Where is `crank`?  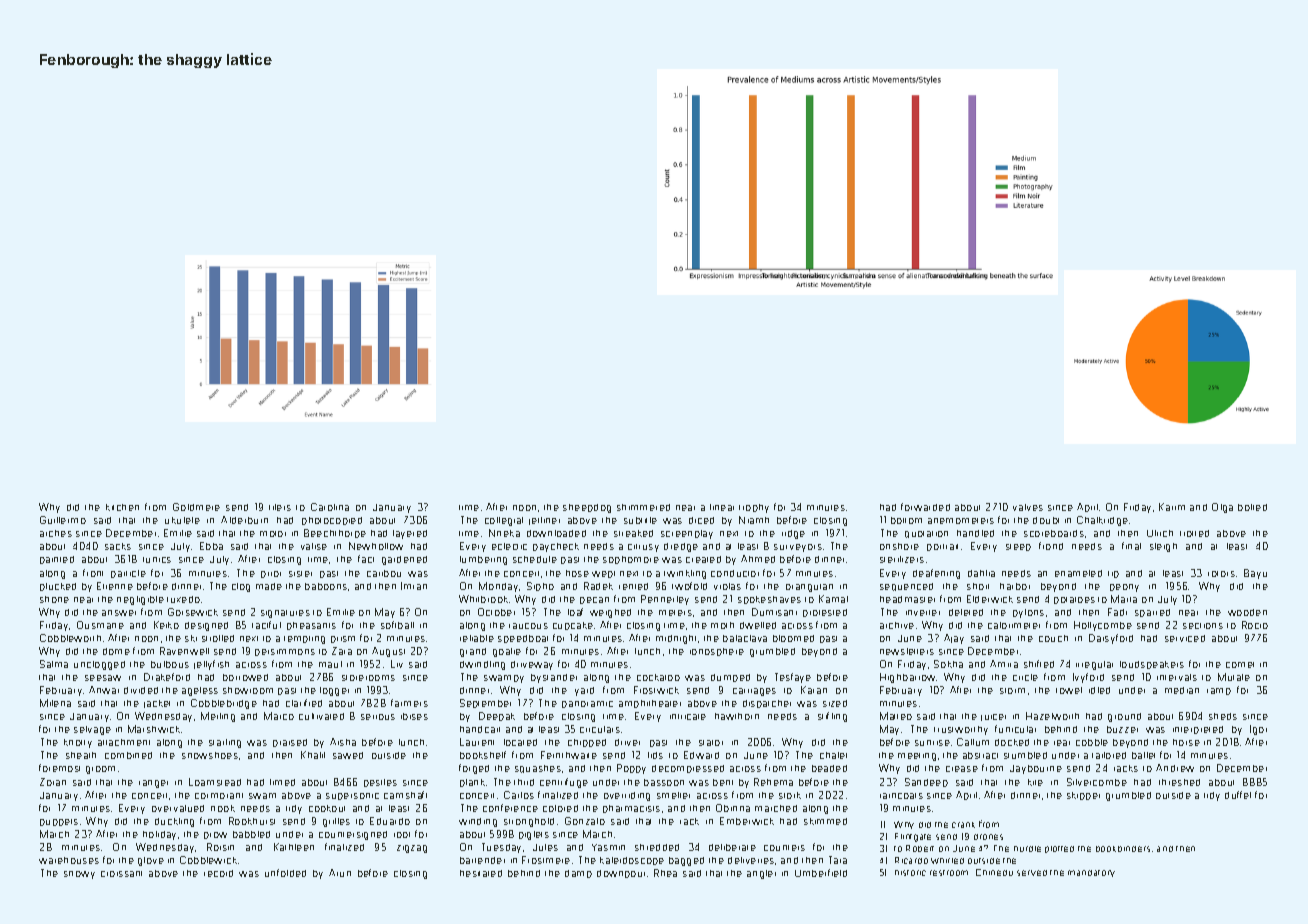 crank is located at coordinates (963, 825).
